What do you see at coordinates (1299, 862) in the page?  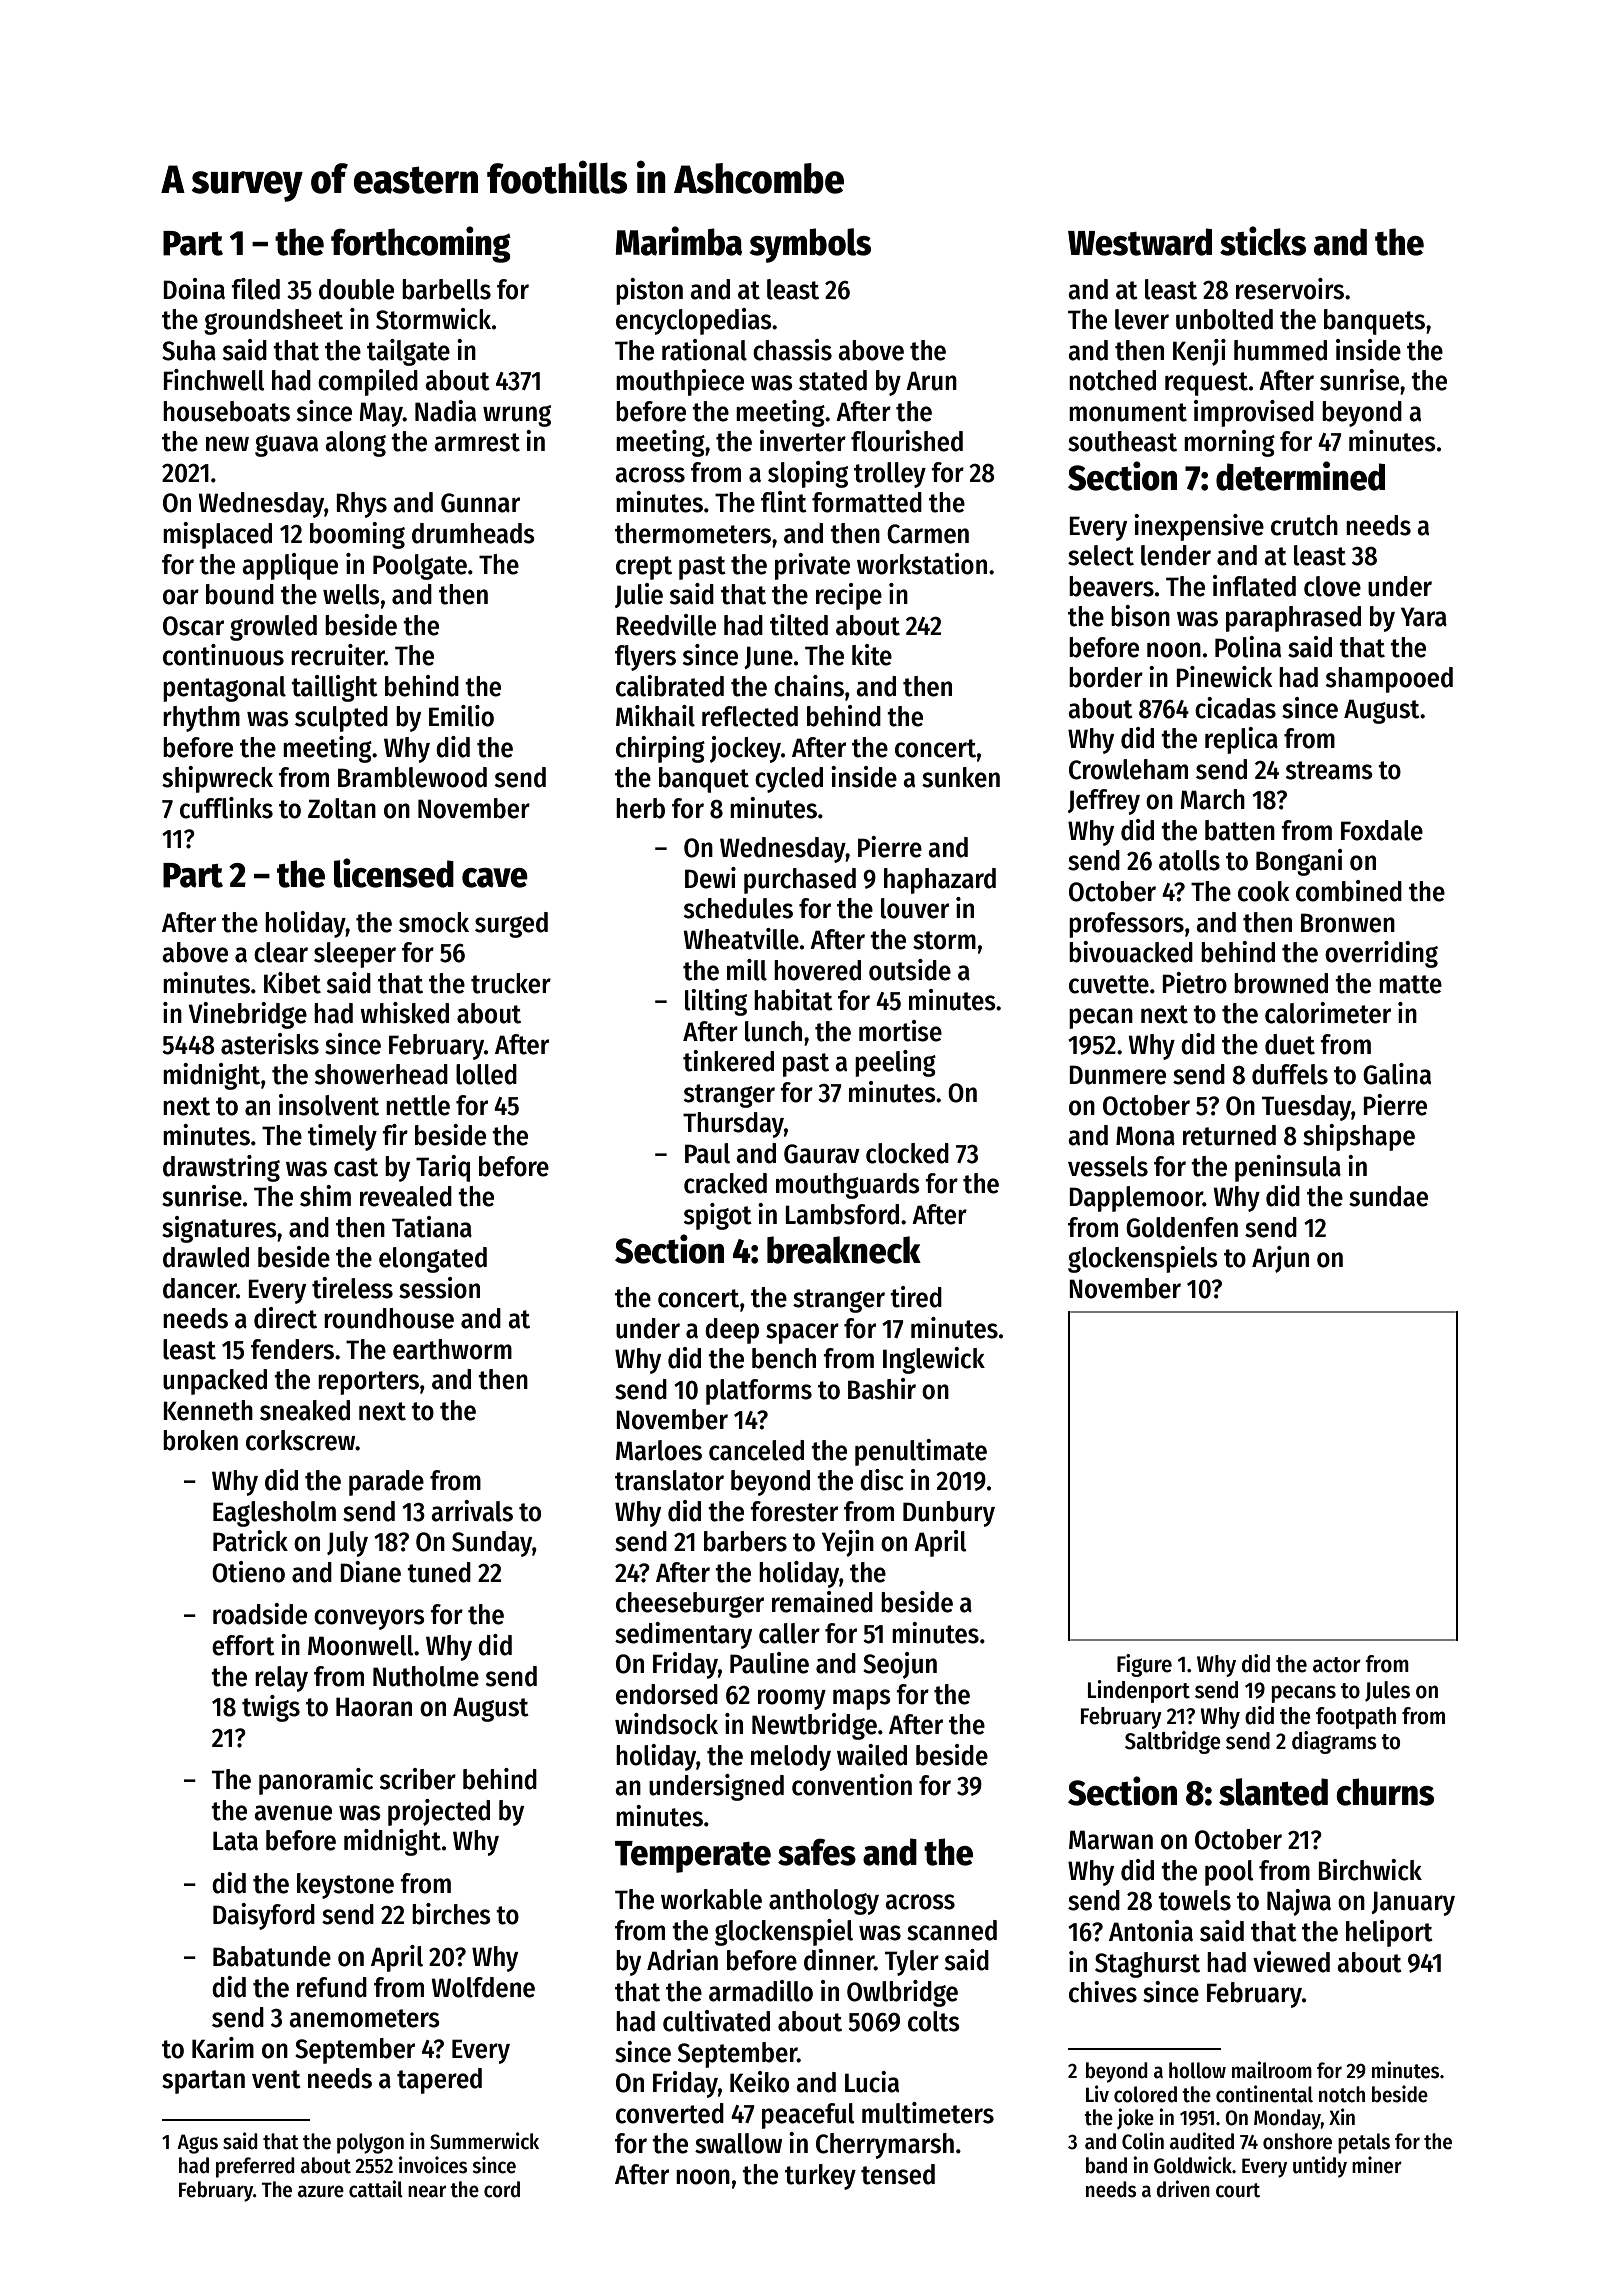 I see `Bongani` at bounding box center [1299, 862].
